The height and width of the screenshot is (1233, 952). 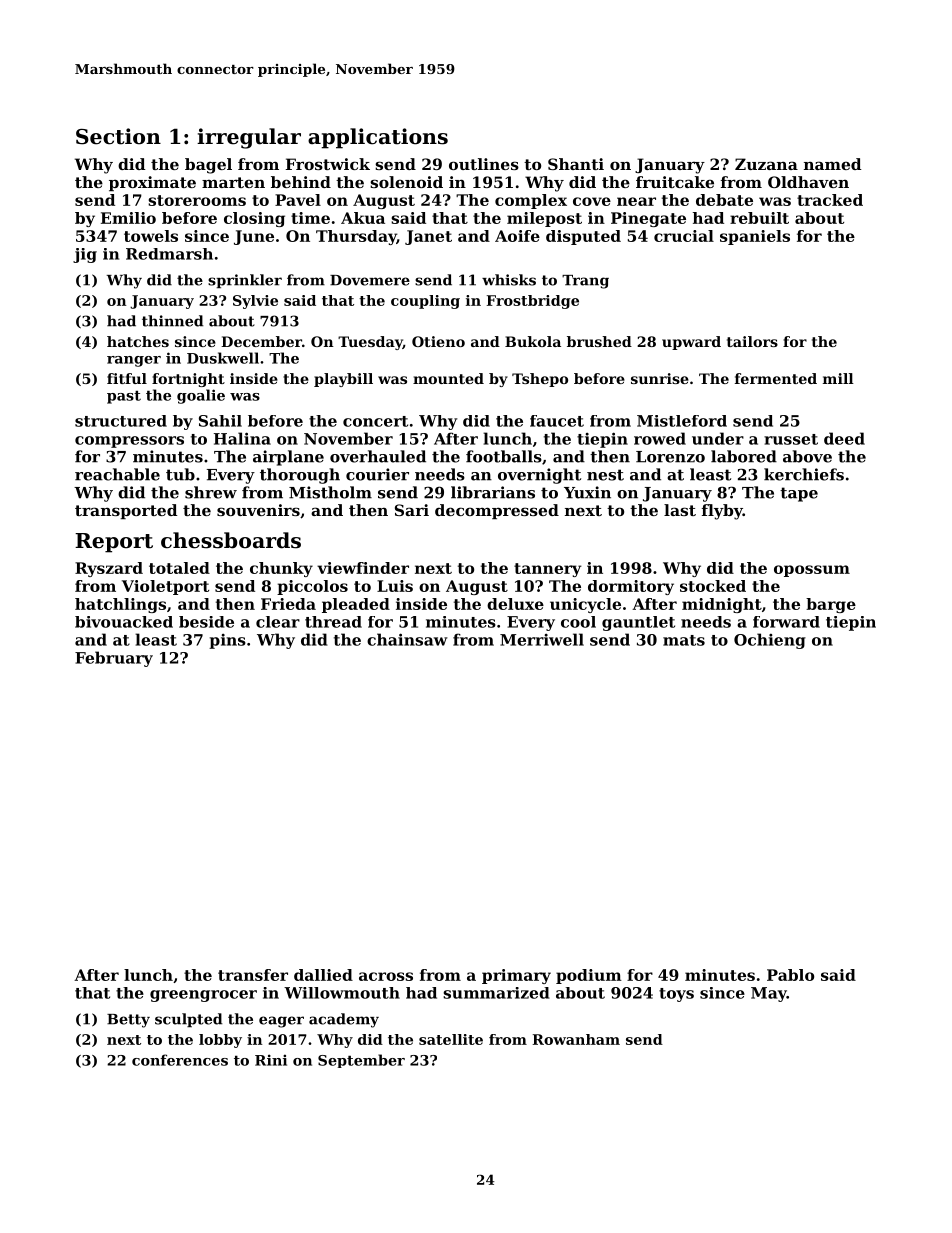 What do you see at coordinates (830, 200) in the screenshot?
I see `tracked` at bounding box center [830, 200].
